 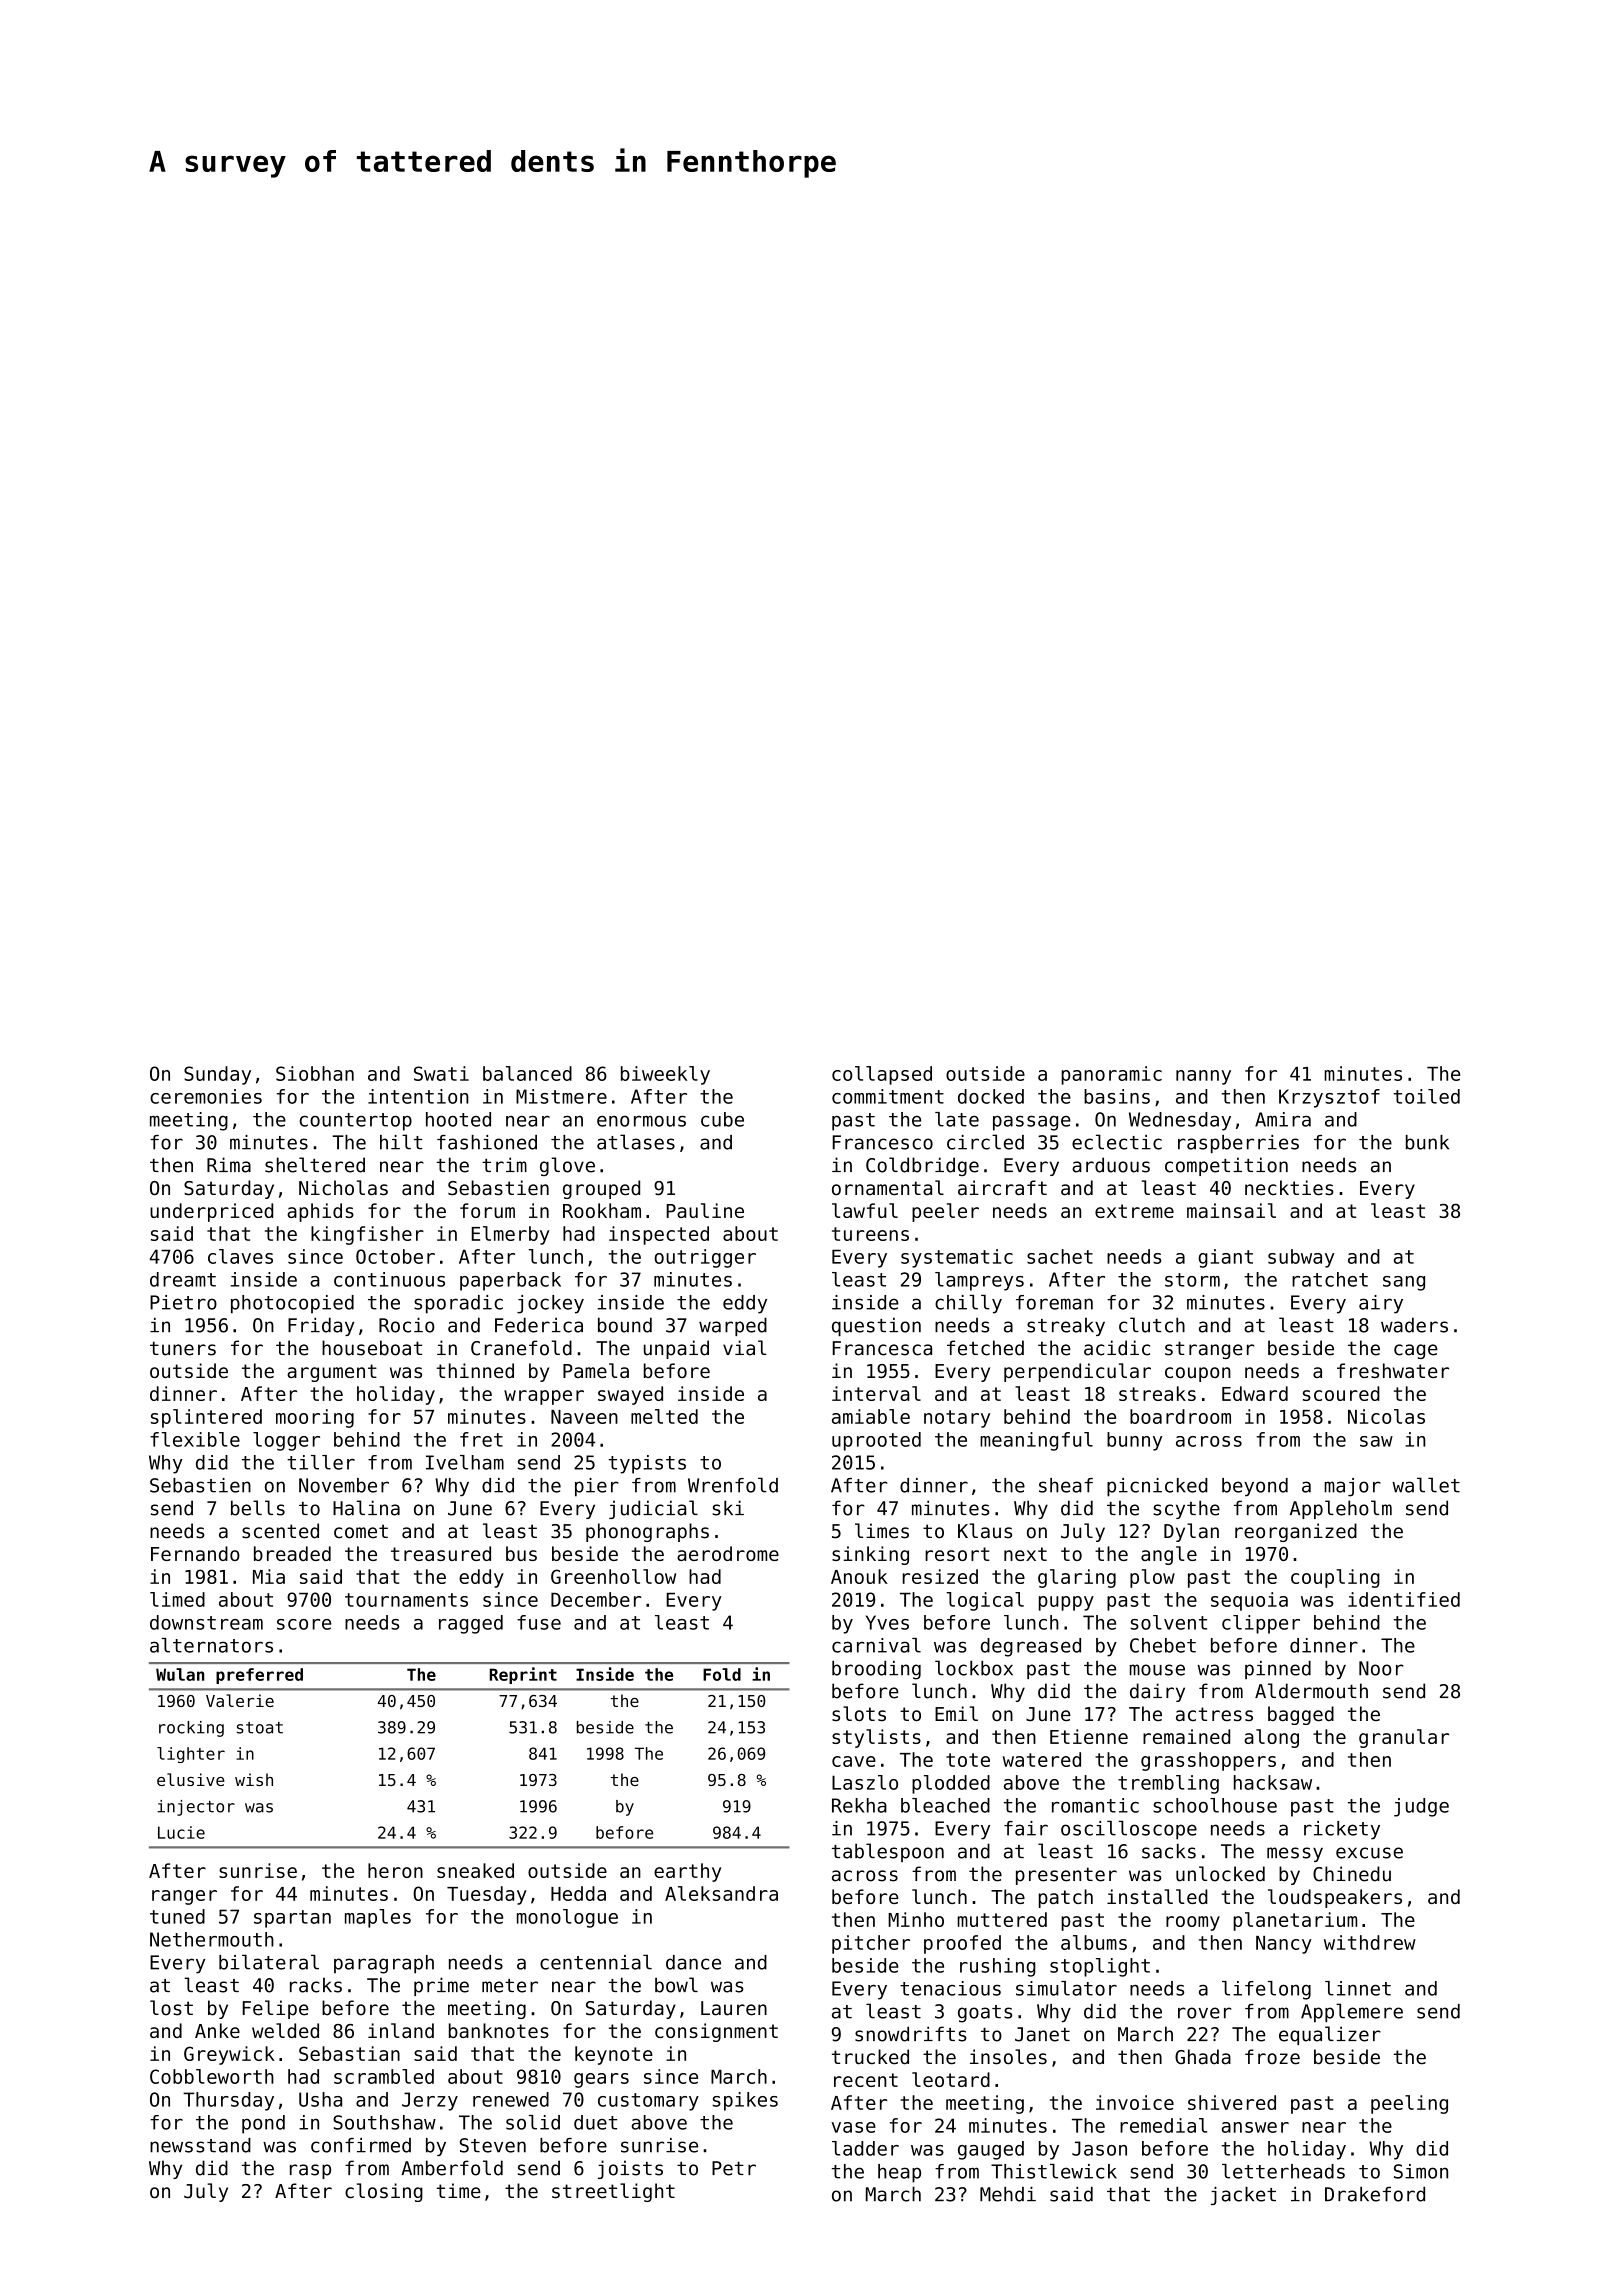 I want to click on spikes, so click(x=745, y=2101).
